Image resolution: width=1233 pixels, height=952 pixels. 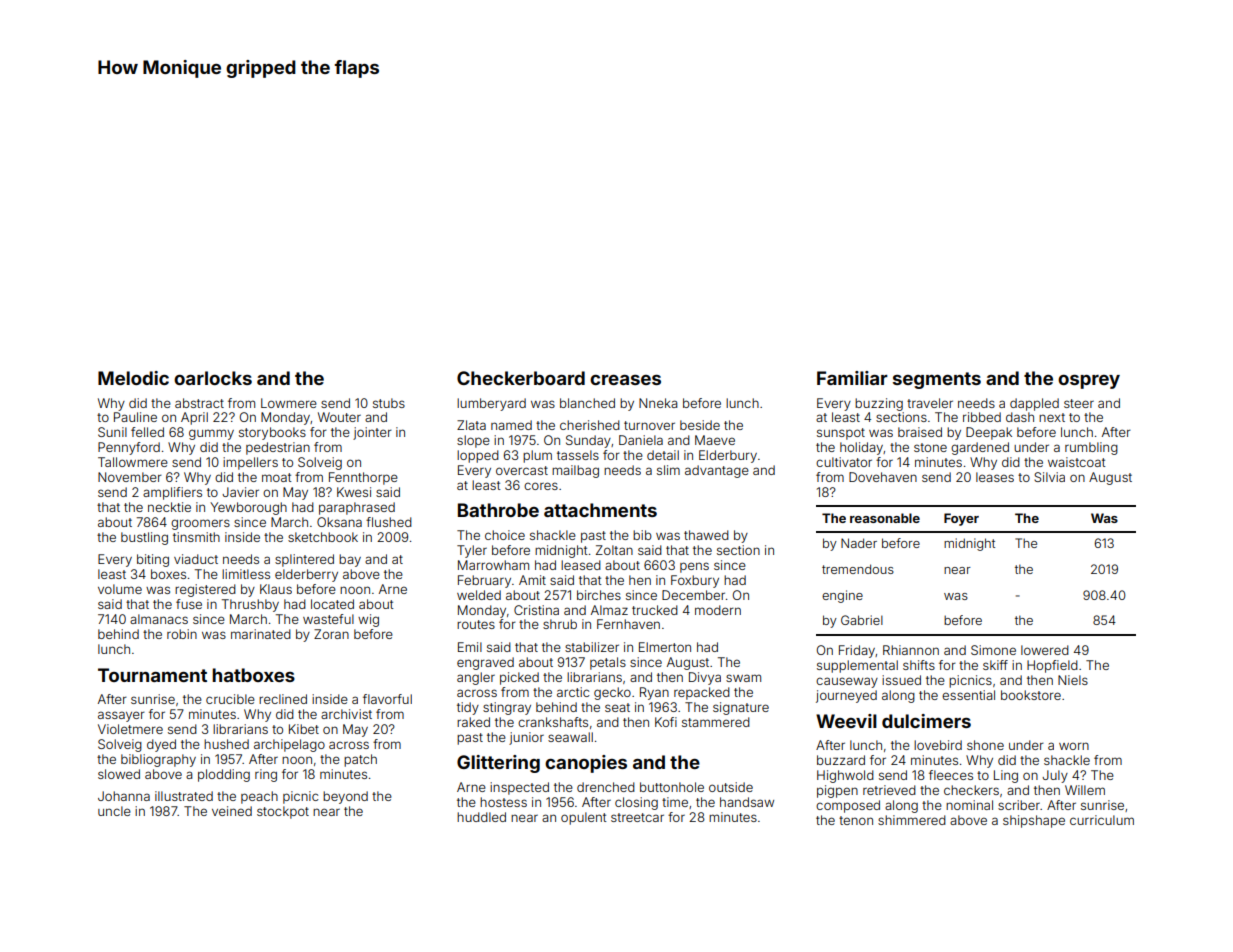 What do you see at coordinates (478, 456) in the screenshot?
I see `lopped` at bounding box center [478, 456].
